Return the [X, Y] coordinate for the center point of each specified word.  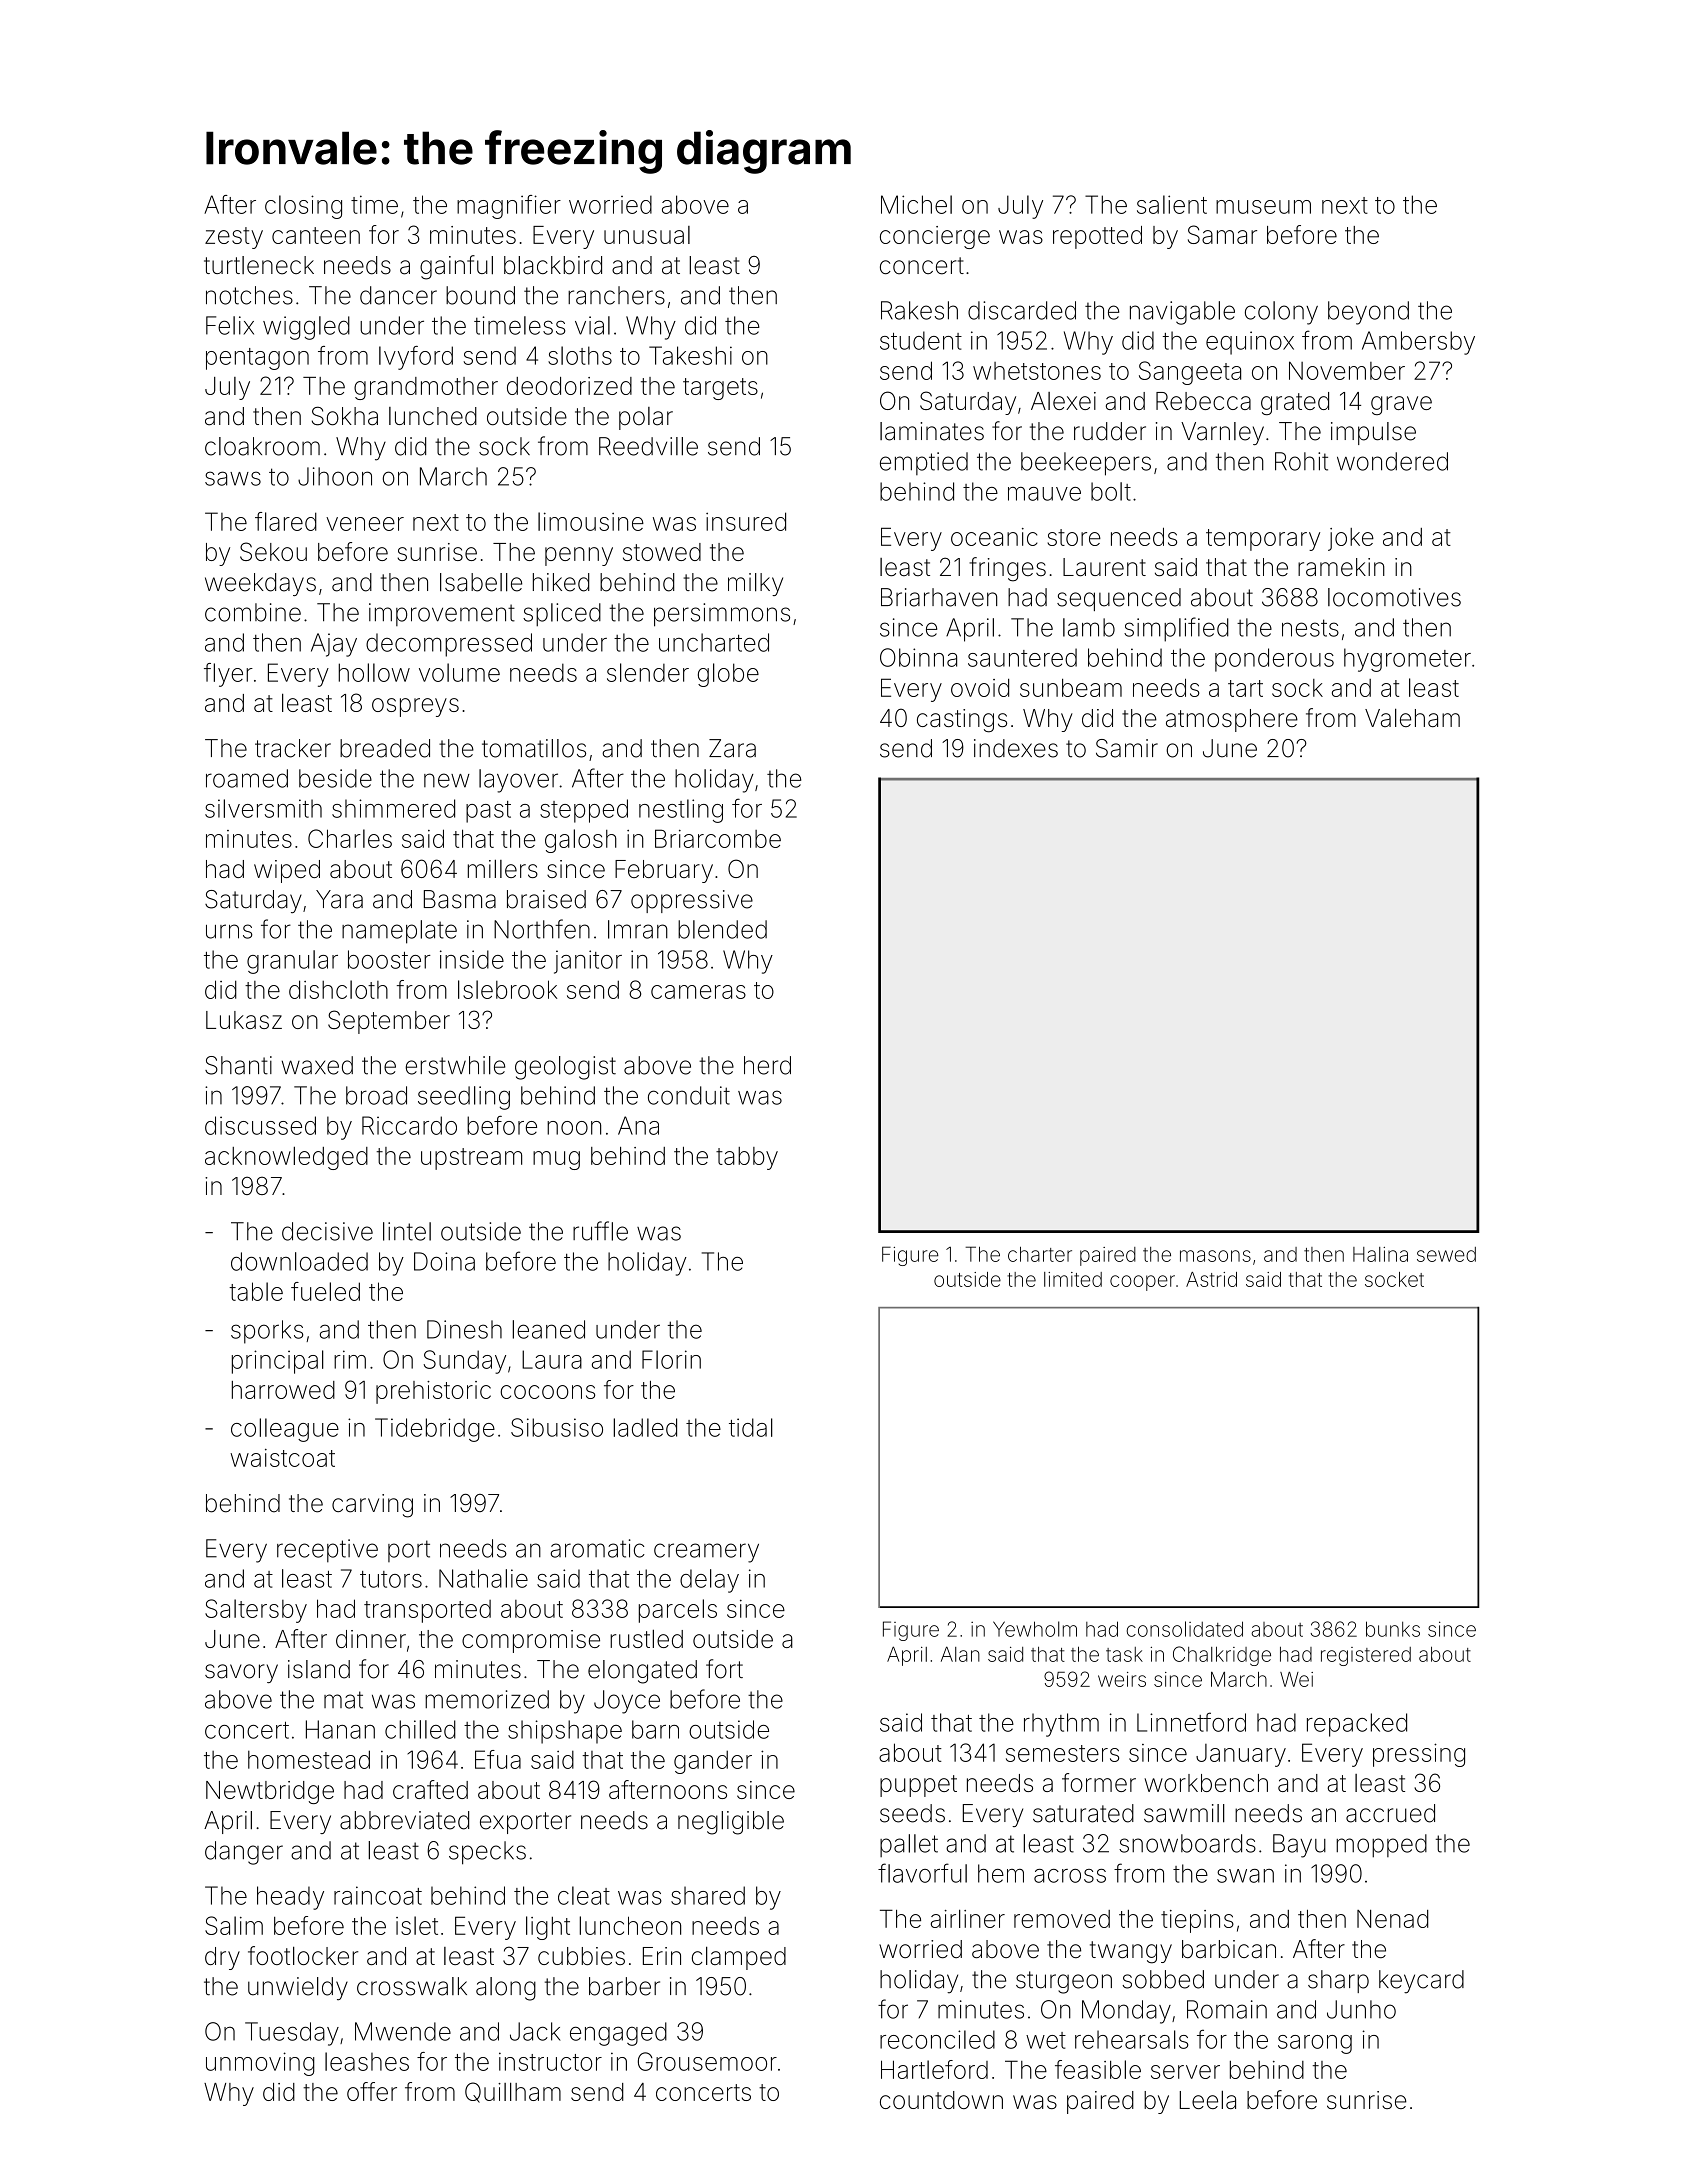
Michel [916, 204]
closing [303, 207]
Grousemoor [707, 2061]
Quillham [513, 2092]
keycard [1421, 1982]
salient [1172, 204]
